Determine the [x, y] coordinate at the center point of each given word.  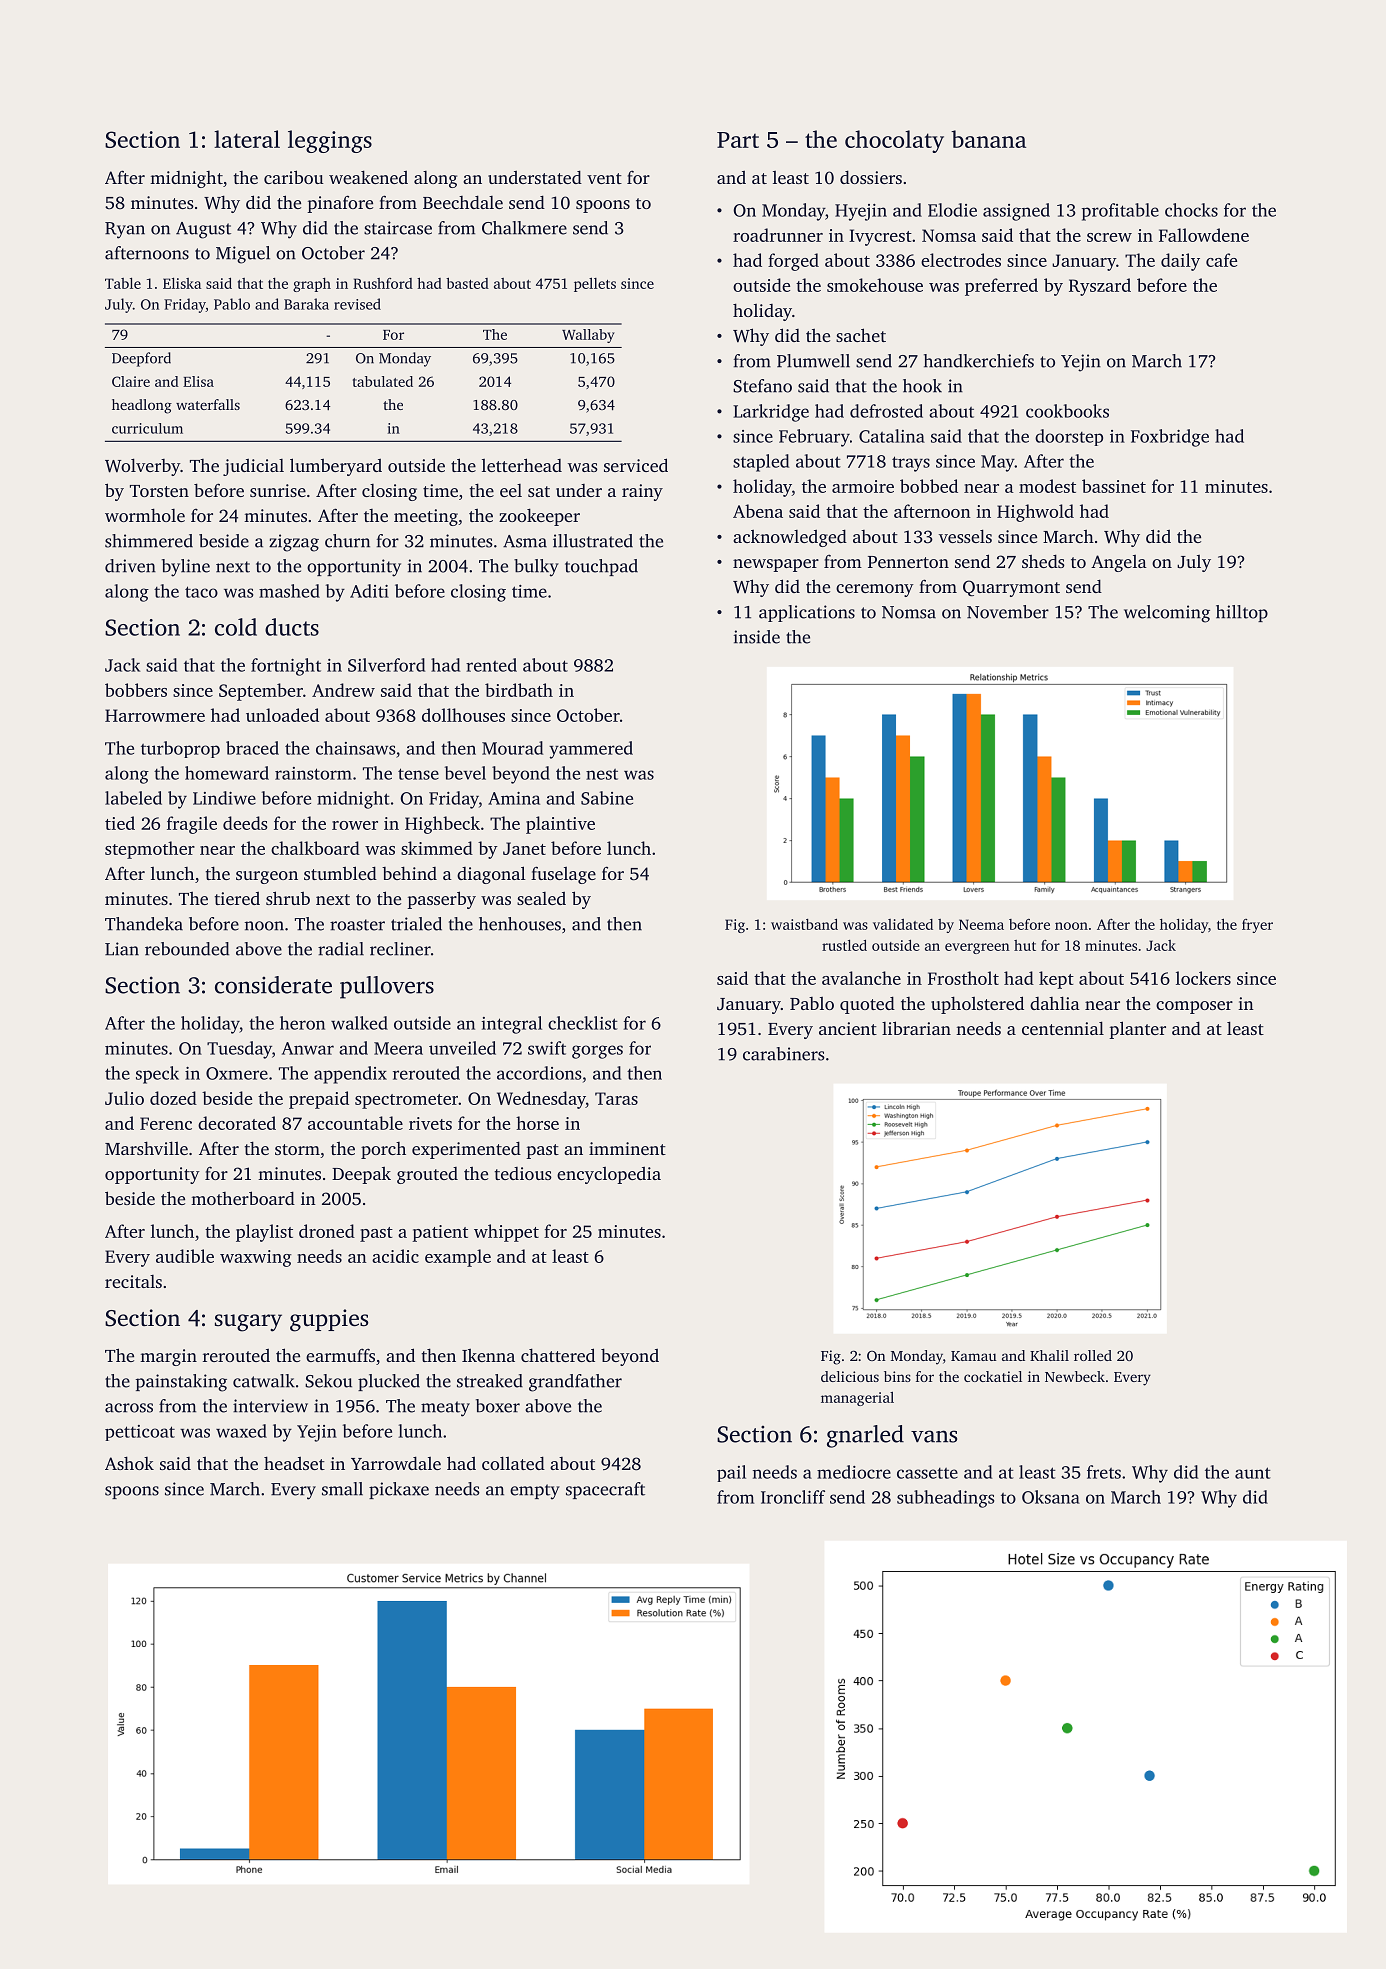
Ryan [125, 230]
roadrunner [778, 235]
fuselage [563, 875]
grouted [427, 1175]
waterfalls [208, 404]
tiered [237, 898]
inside [757, 637]
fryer [1257, 926]
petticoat [140, 1433]
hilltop [1242, 613]
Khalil [1049, 1355]
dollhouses [463, 715]
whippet [506, 1233]
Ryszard [1100, 287]
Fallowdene [1204, 235]
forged [793, 262]
